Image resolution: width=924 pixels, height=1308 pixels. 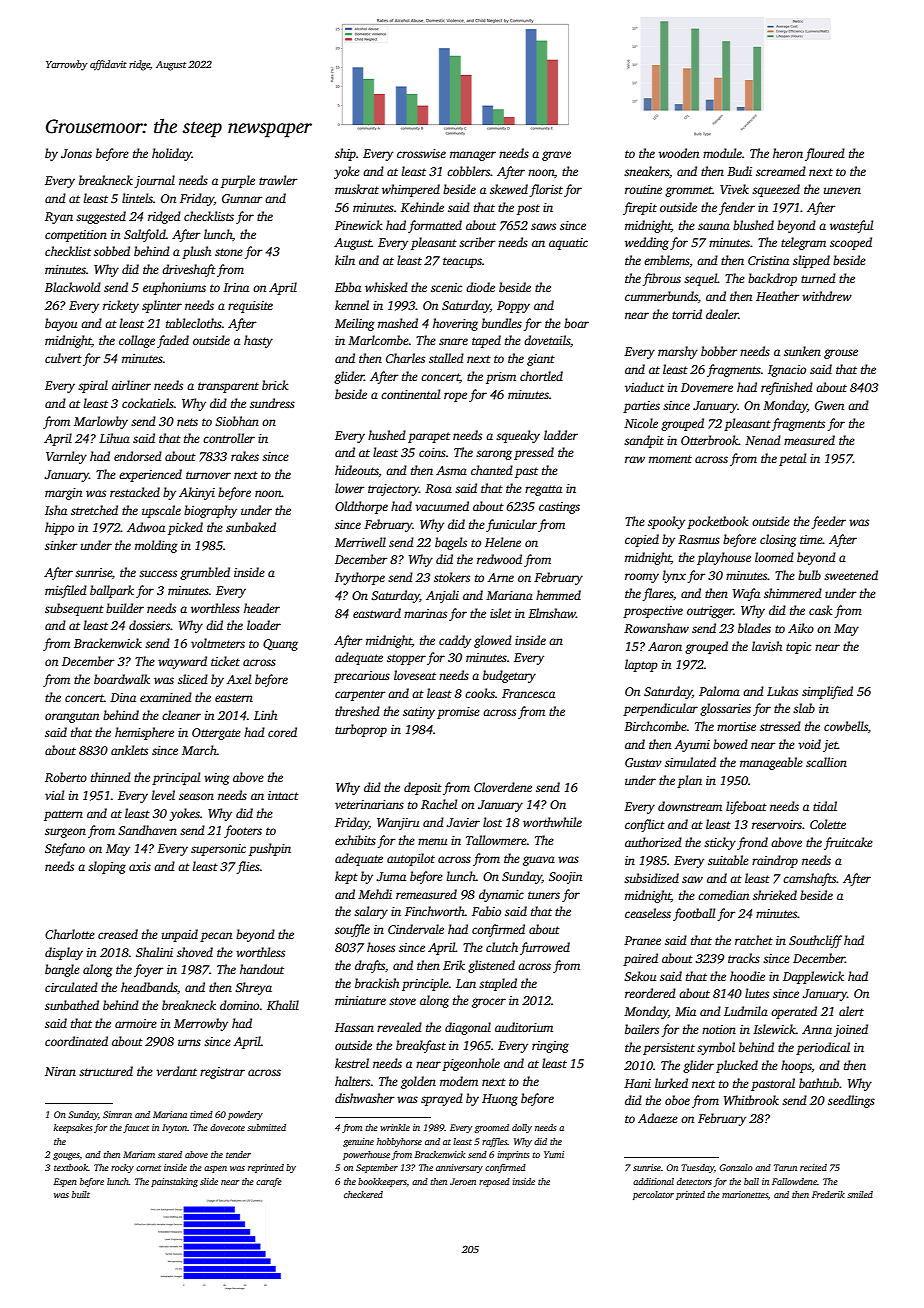 What do you see at coordinates (435, 911) in the screenshot?
I see `Finchworth` at bounding box center [435, 911].
